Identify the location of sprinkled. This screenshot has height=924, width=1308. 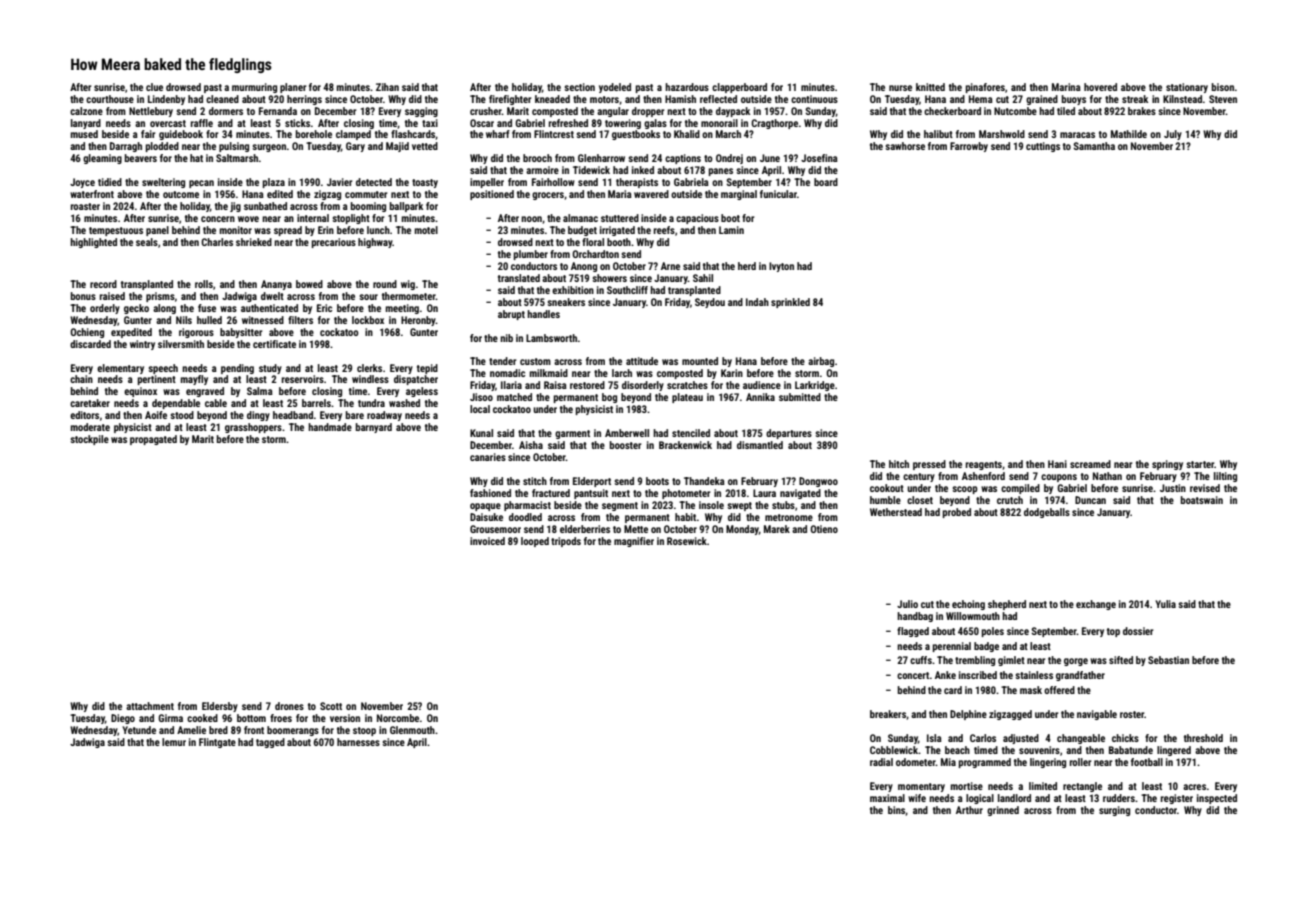
(790, 303).
